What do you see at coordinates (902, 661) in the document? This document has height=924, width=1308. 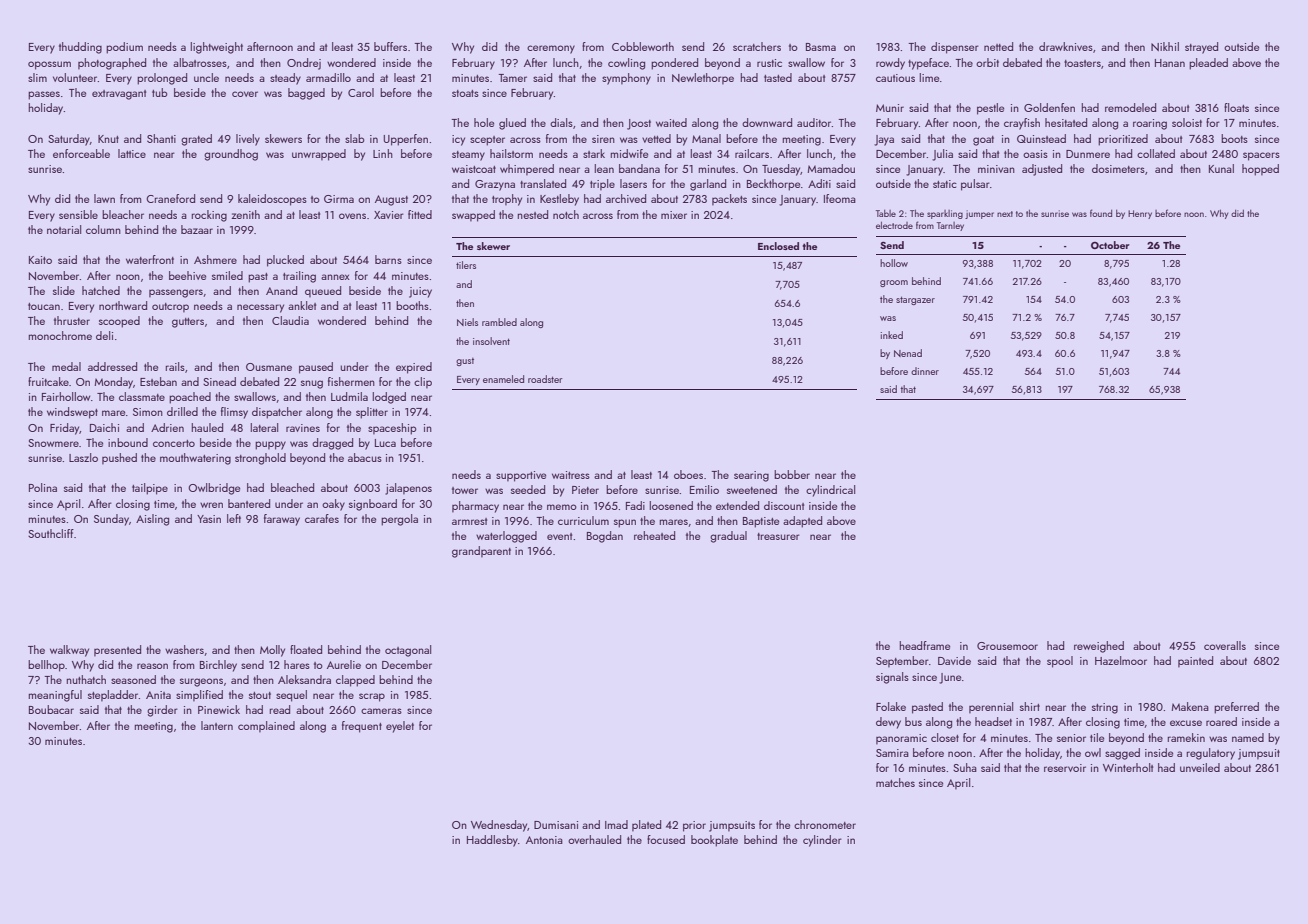 I see `September` at bounding box center [902, 661].
